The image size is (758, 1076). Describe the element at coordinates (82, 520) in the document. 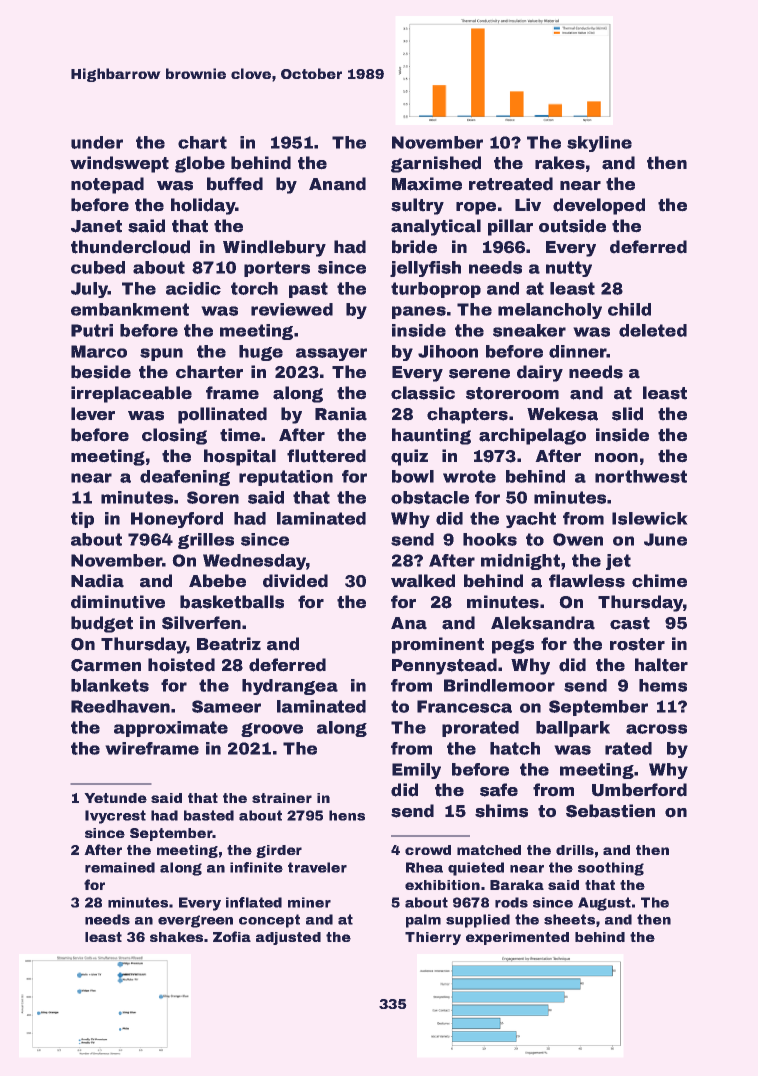

I see `tip` at that location.
